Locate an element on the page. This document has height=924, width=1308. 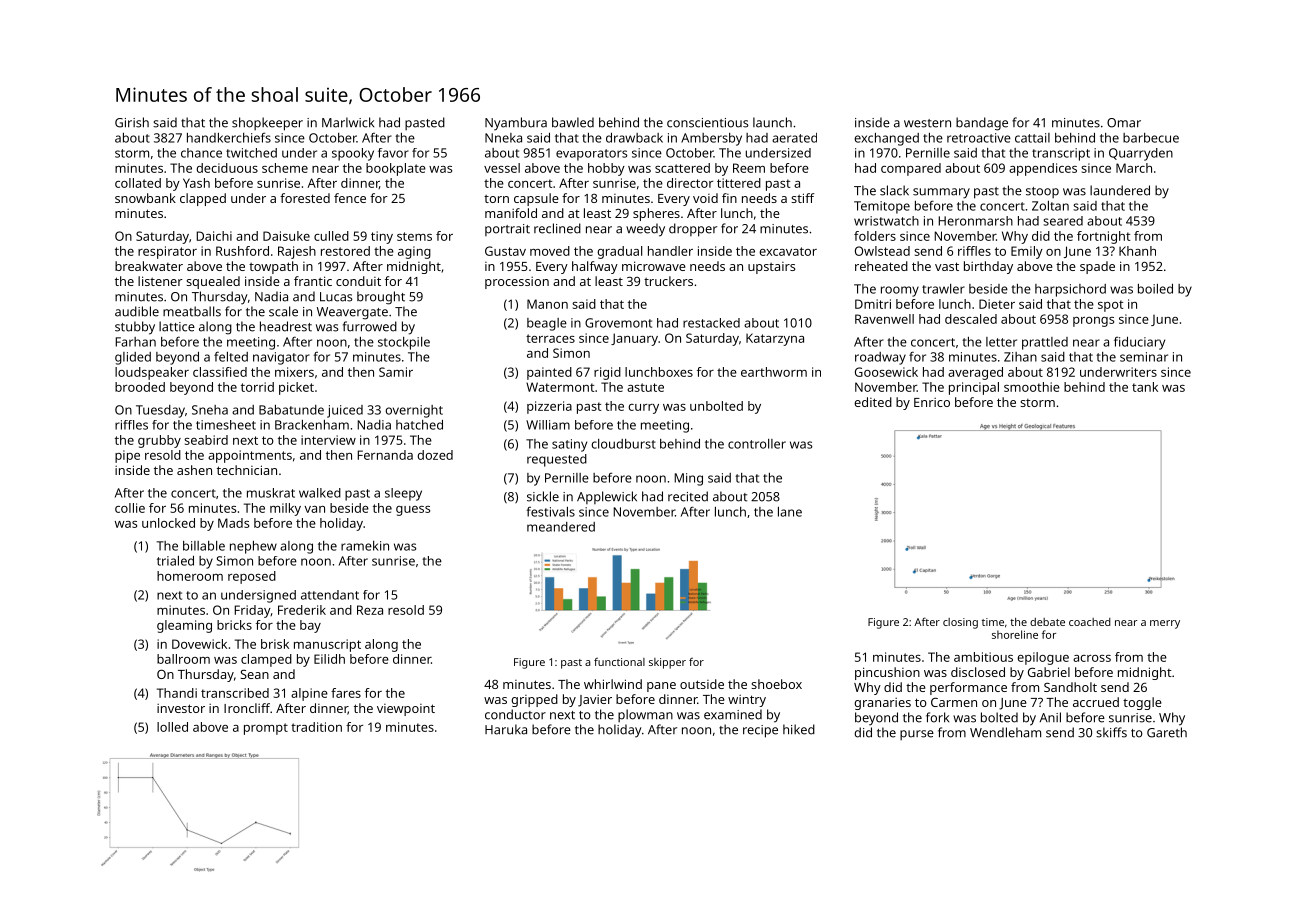
launch is located at coordinates (772, 122).
